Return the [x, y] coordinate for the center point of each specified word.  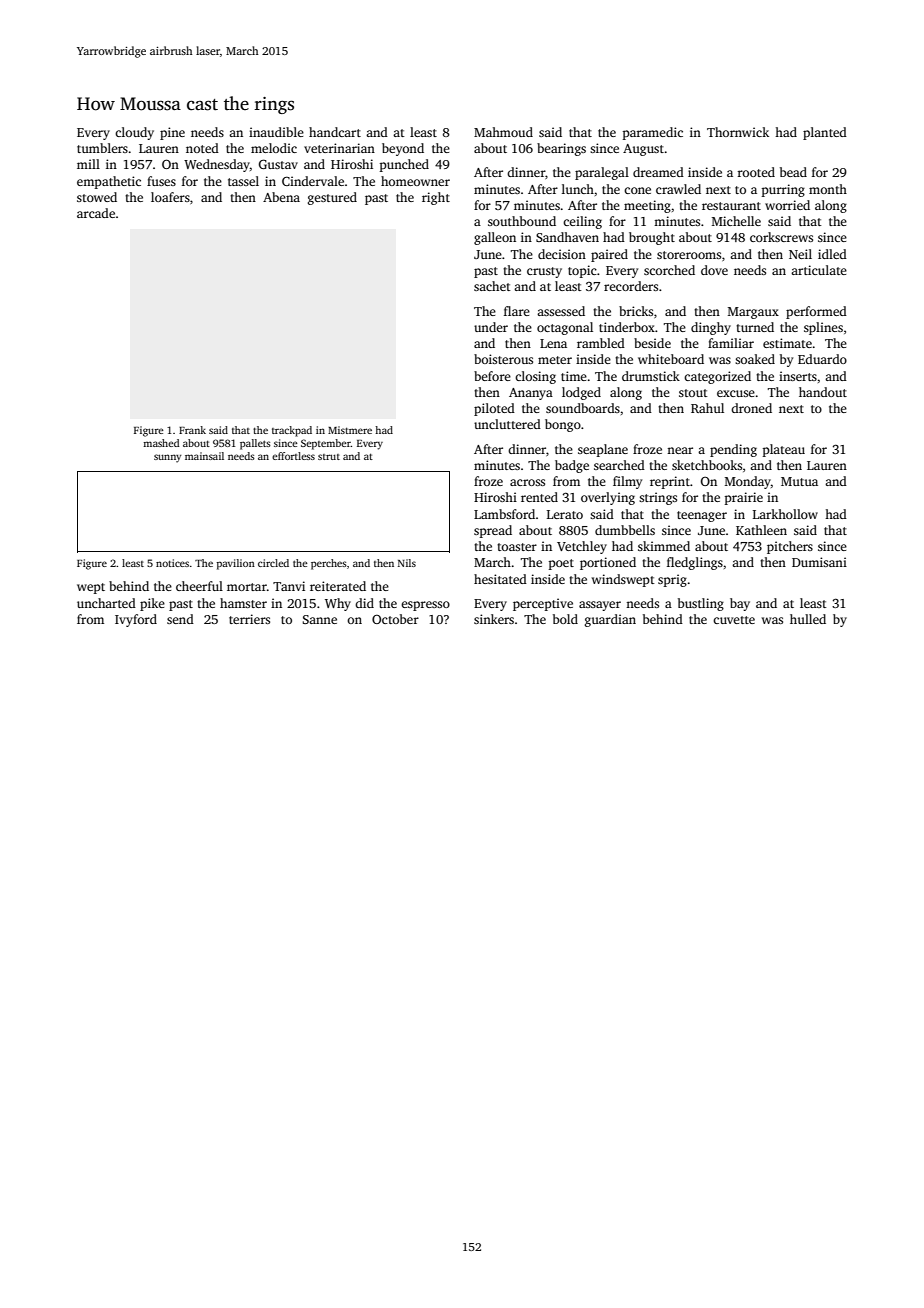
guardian [610, 620]
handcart [335, 132]
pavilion [235, 564]
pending [733, 450]
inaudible [276, 132]
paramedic [653, 133]
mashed [161, 443]
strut [329, 457]
